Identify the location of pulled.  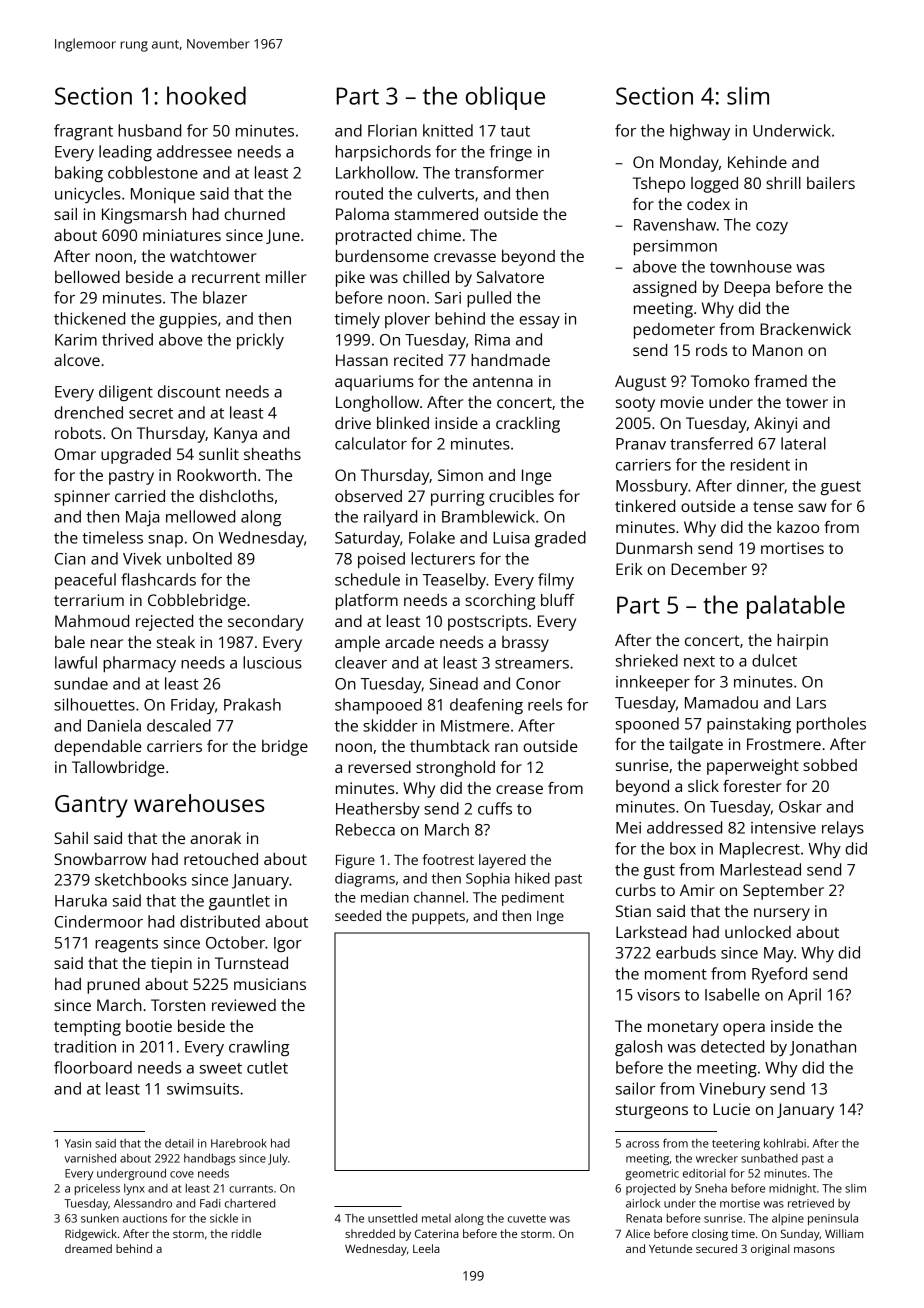
(489, 299).
